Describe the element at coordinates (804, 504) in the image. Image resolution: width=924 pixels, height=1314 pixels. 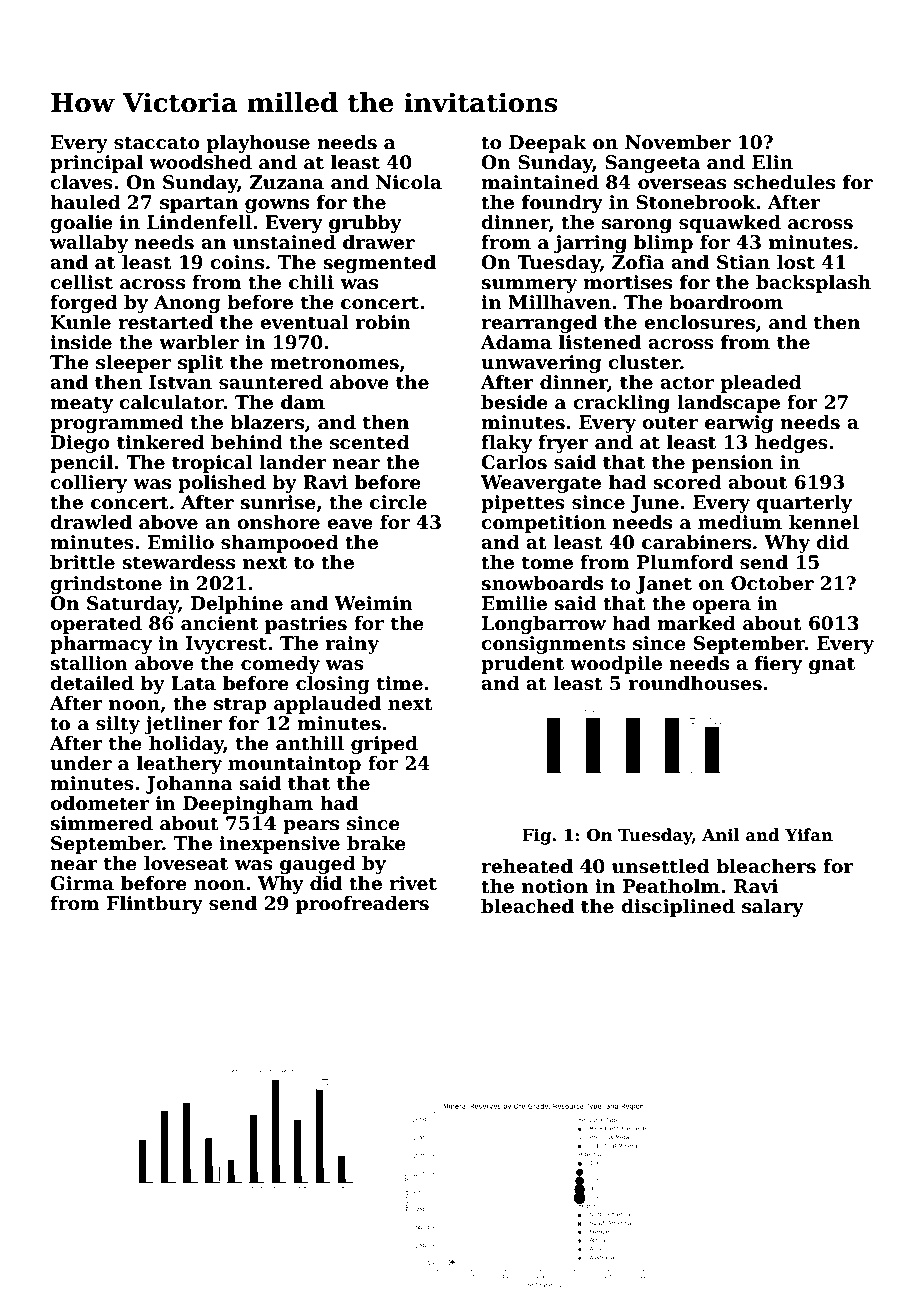
I see `quarterly` at that location.
